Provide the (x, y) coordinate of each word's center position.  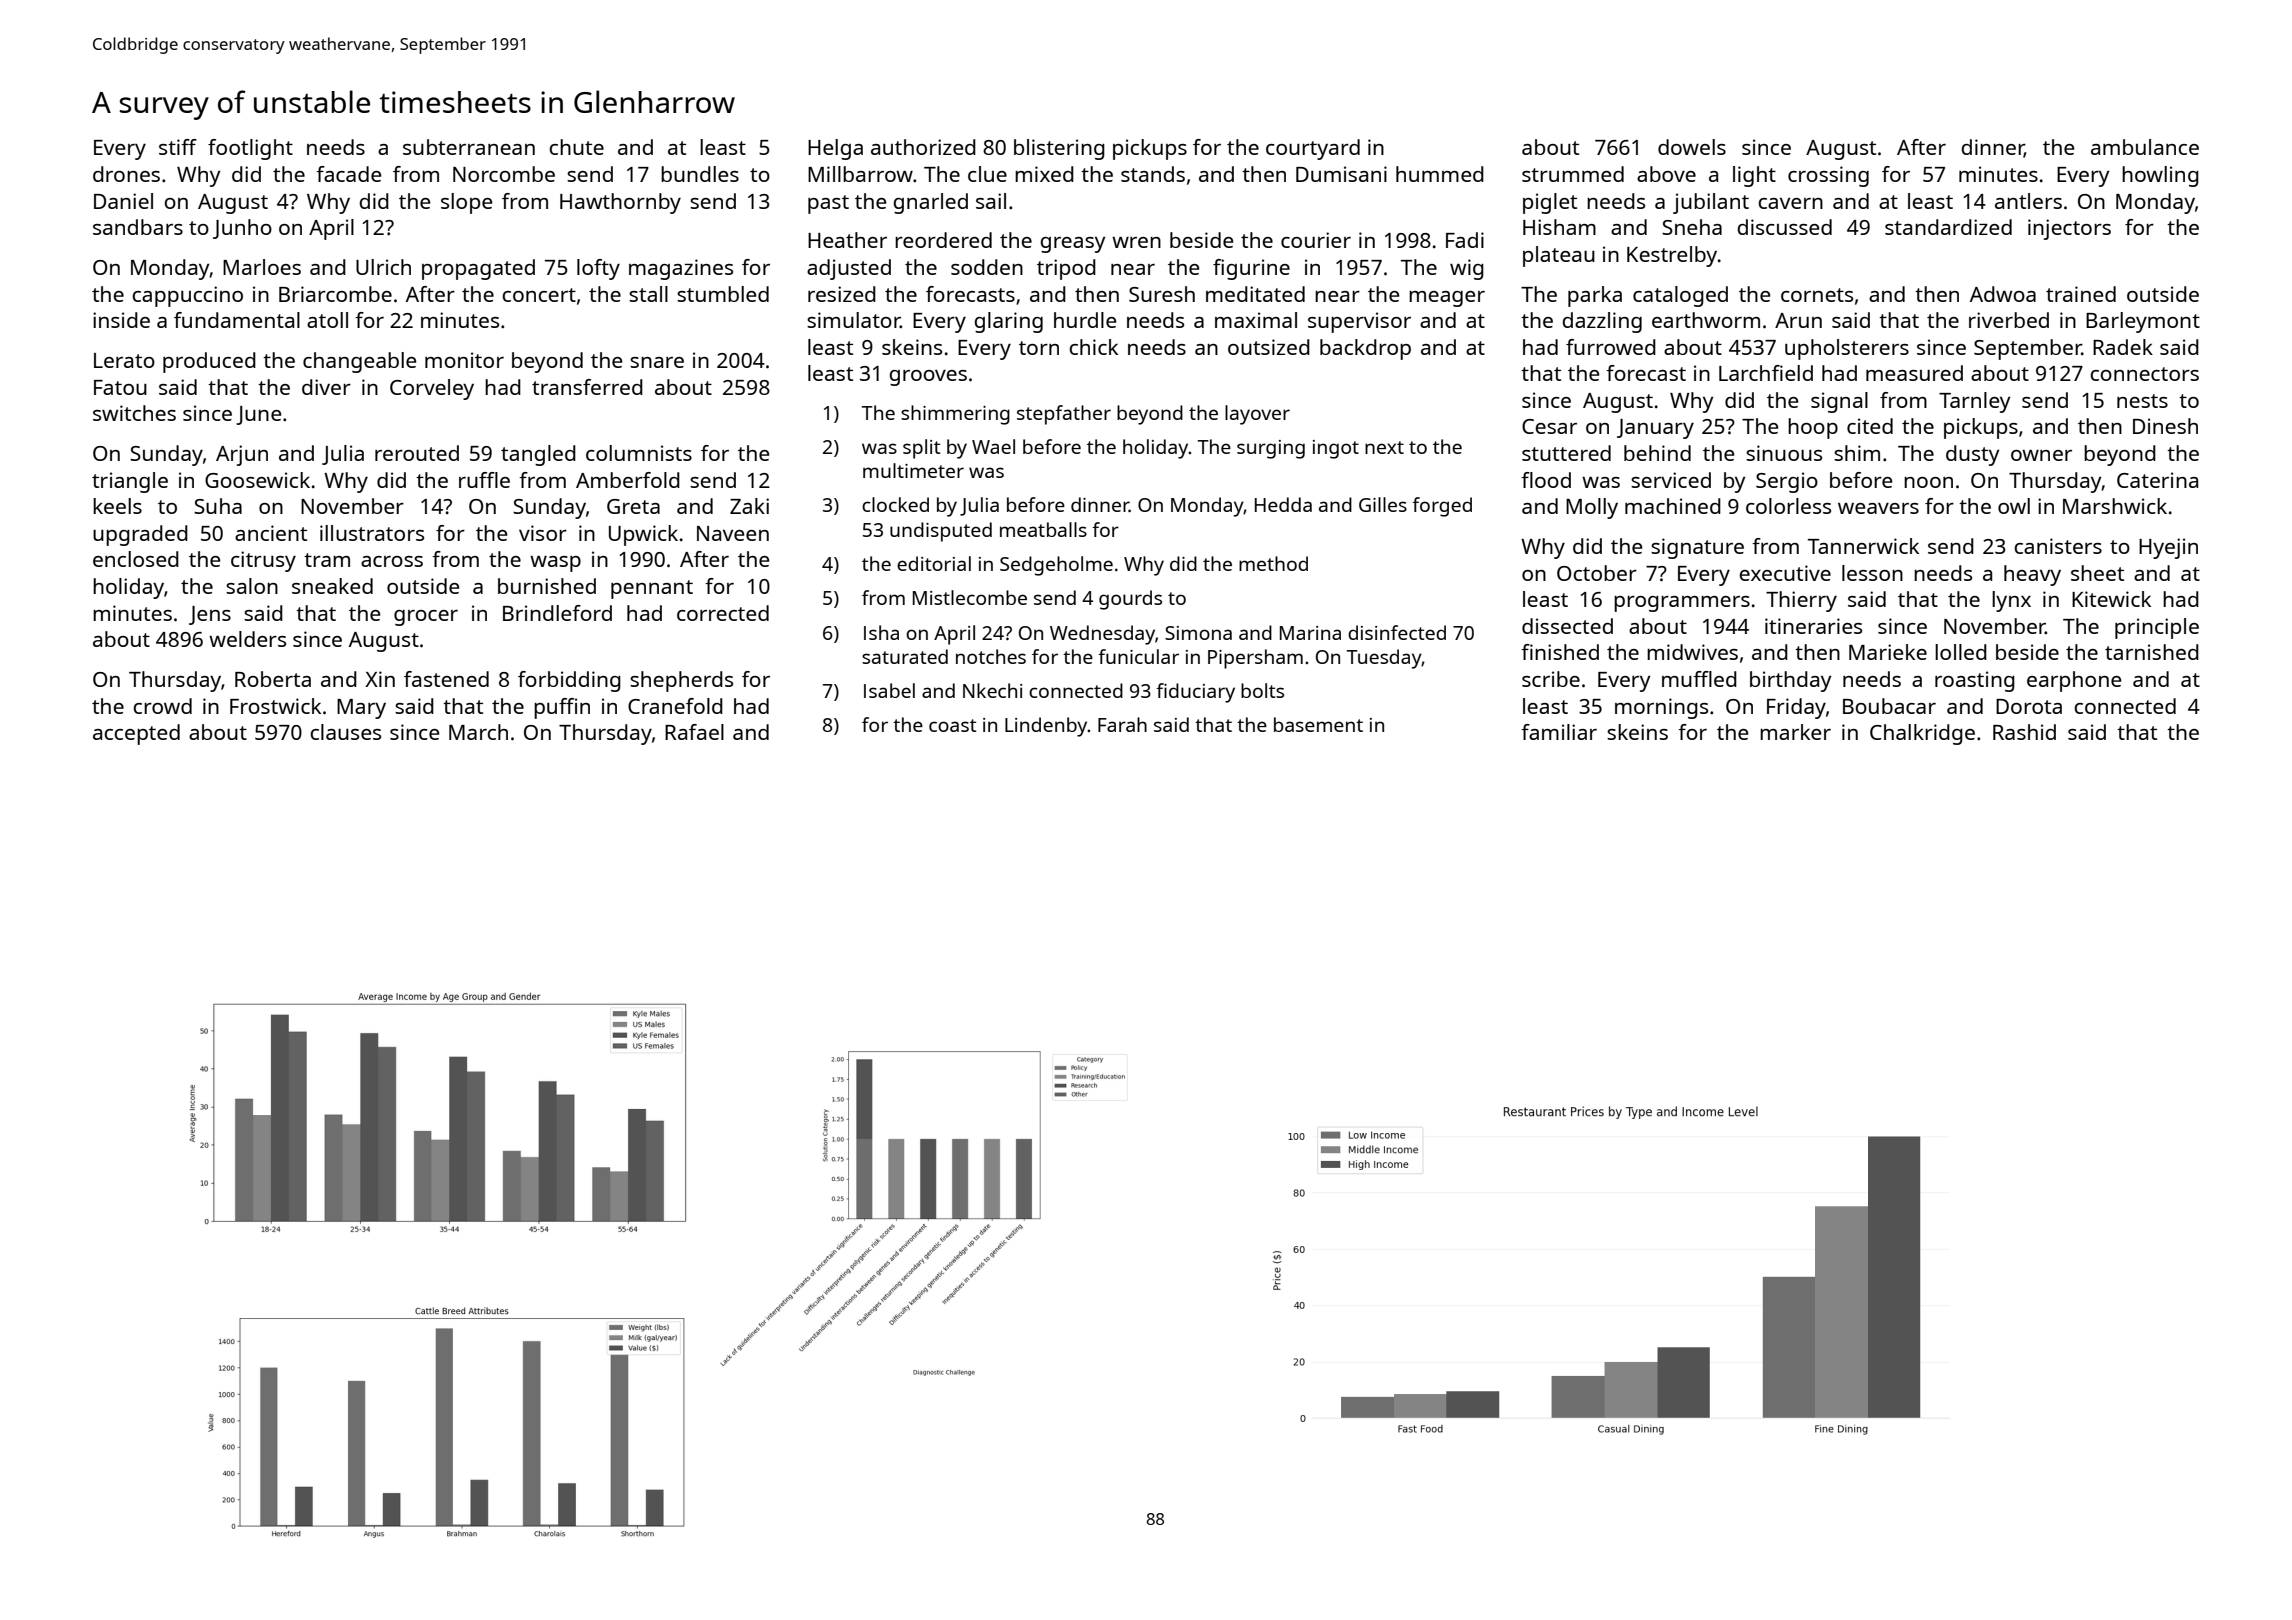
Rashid (2024, 732)
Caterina (2157, 480)
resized (842, 294)
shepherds (681, 681)
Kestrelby (1672, 256)
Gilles (1383, 504)
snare (657, 362)
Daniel (123, 201)
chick (1093, 347)
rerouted (417, 453)
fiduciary (1195, 693)
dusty (1973, 455)
